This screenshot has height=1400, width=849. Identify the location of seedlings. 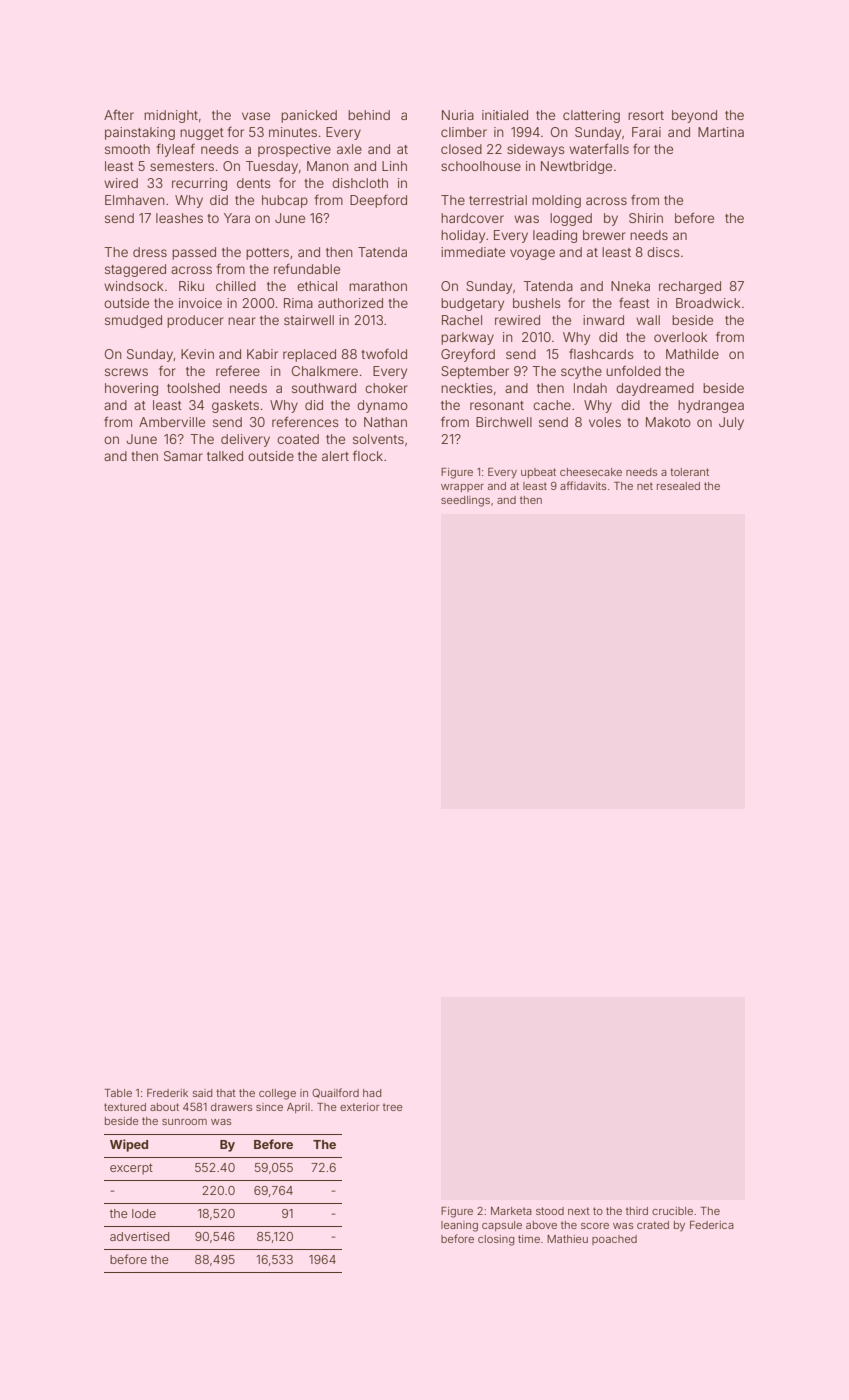
(465, 501).
